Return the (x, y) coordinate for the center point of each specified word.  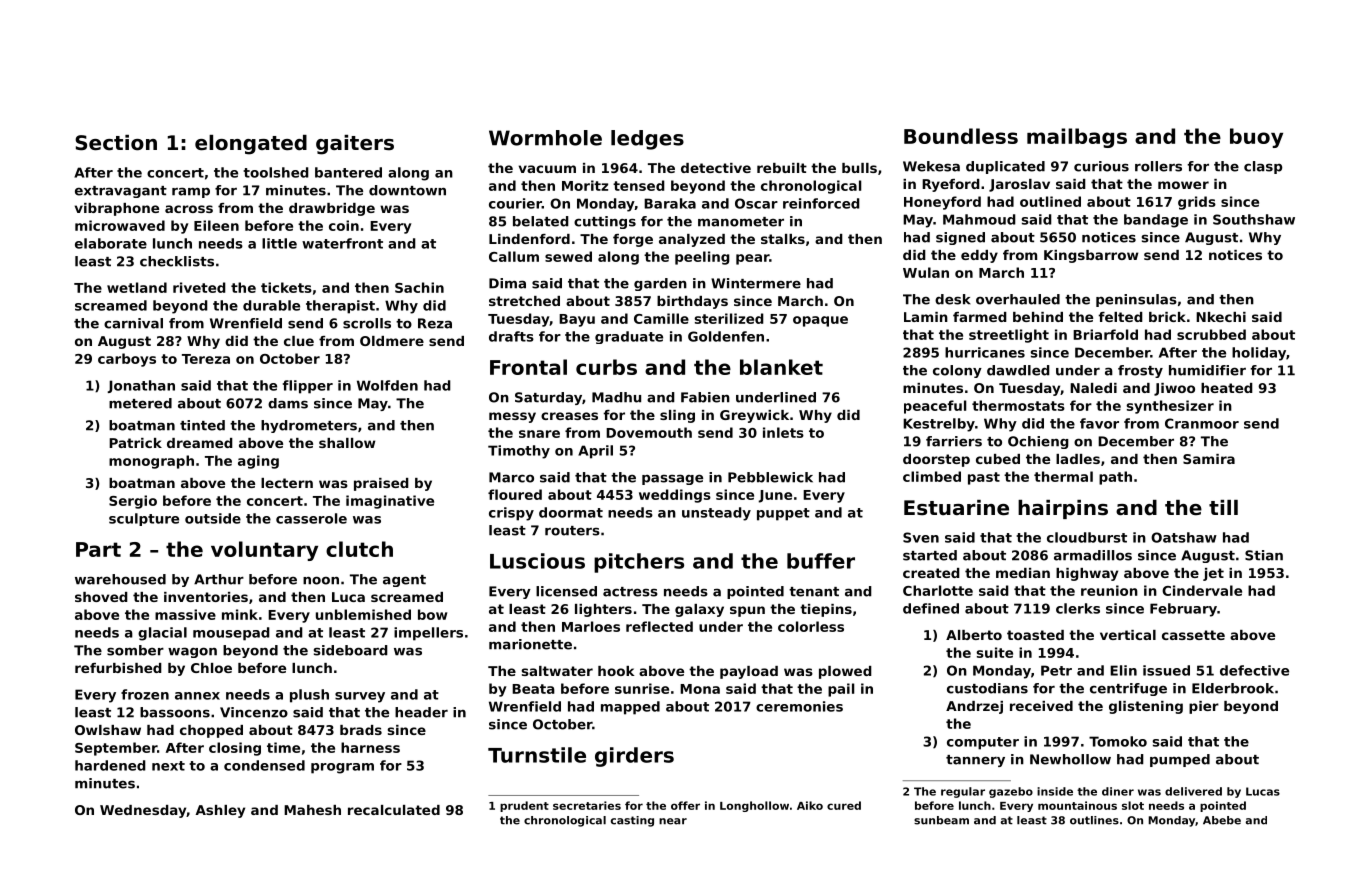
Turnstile (537, 755)
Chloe (211, 668)
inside (1055, 791)
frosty (1140, 371)
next (168, 766)
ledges (647, 140)
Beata (533, 689)
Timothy (519, 452)
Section (116, 143)
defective (1254, 670)
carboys (127, 360)
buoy (1256, 138)
